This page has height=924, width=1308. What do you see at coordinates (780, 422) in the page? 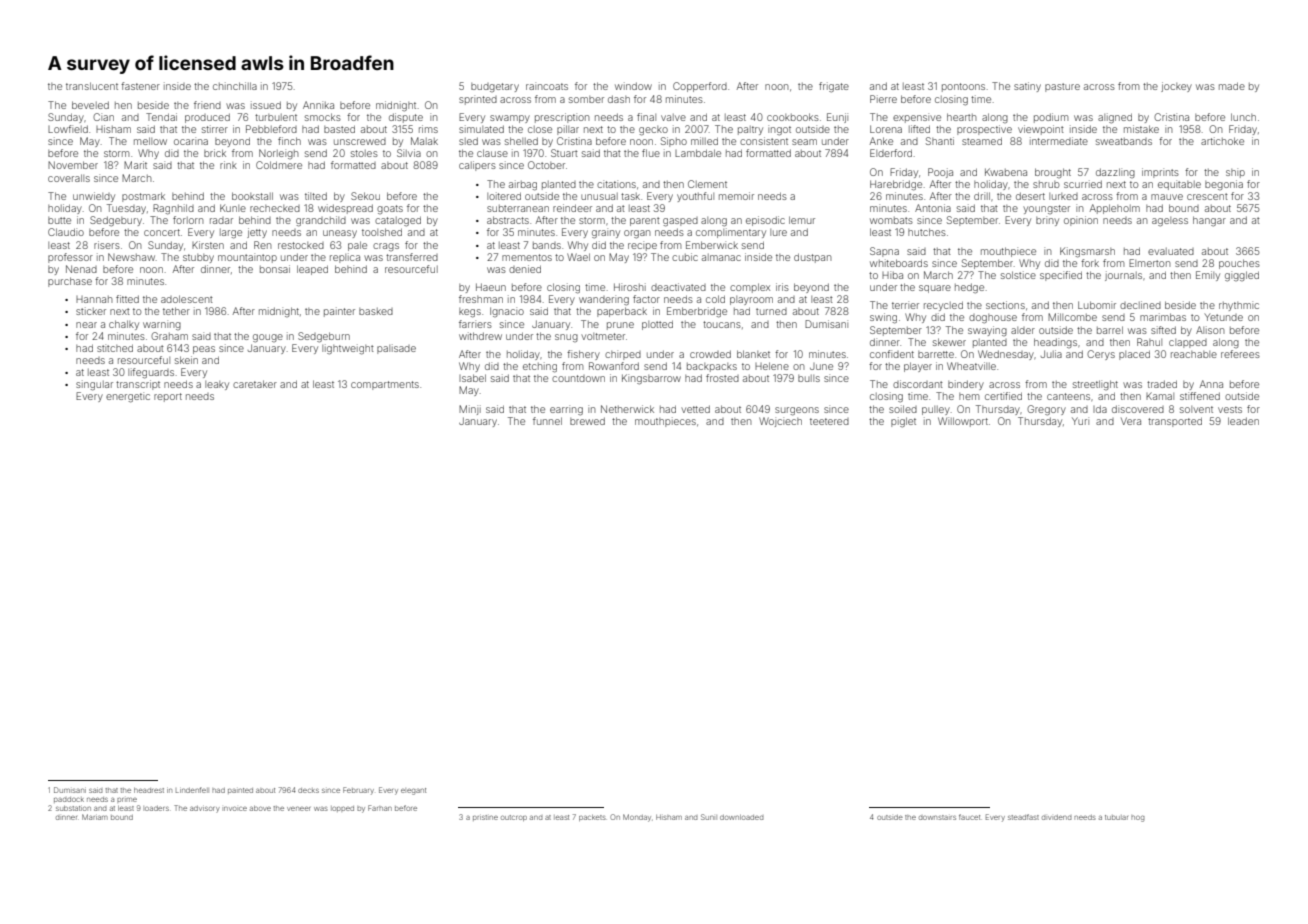
I see `Wojciech` at bounding box center [780, 422].
